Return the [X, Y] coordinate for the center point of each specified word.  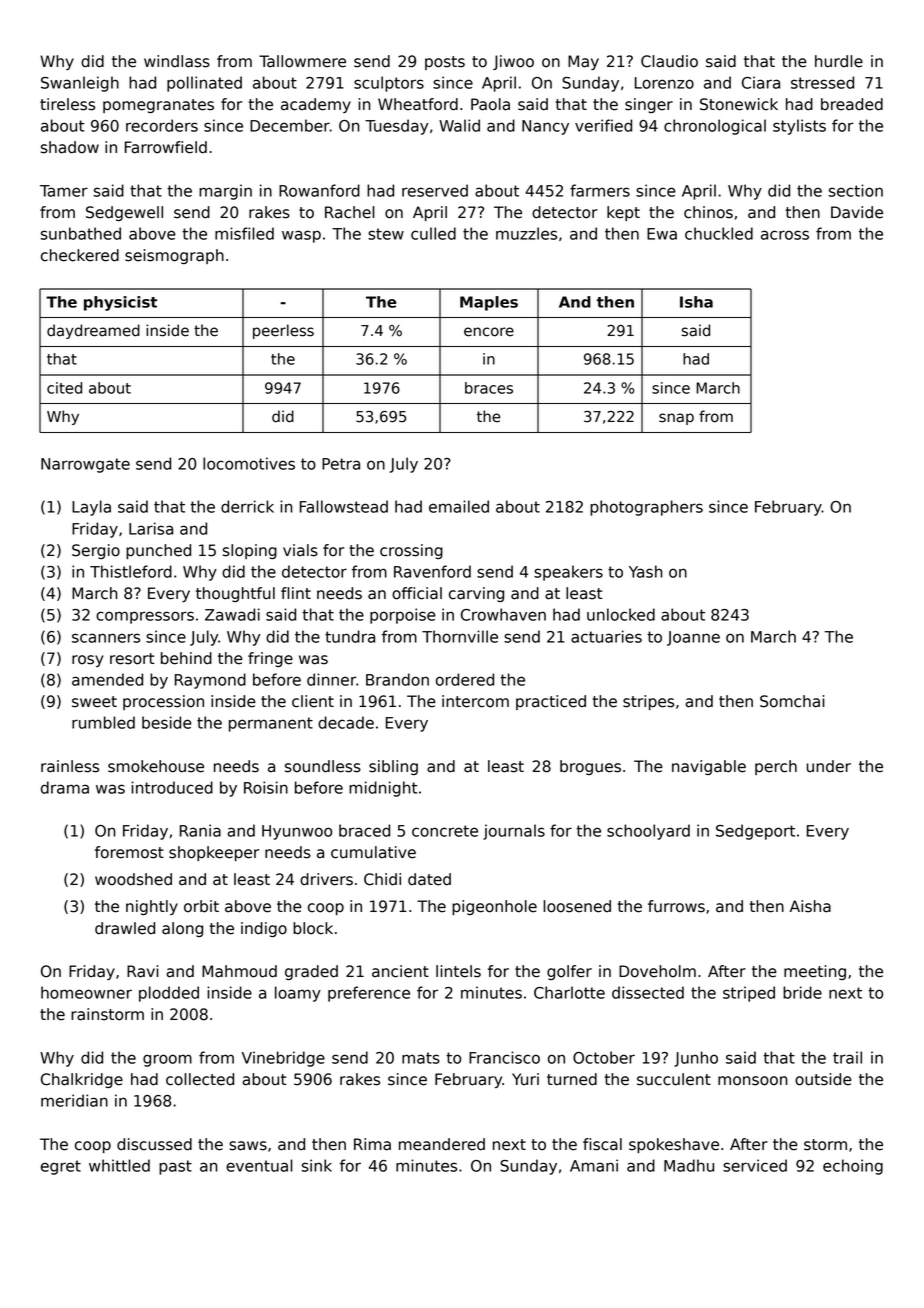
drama [65, 787]
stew [386, 234]
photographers [646, 508]
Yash [646, 571]
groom [167, 1060]
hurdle [839, 61]
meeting [815, 972]
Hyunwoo [297, 832]
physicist [120, 303]
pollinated [204, 84]
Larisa [151, 528]
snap [676, 419]
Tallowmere [302, 61]
